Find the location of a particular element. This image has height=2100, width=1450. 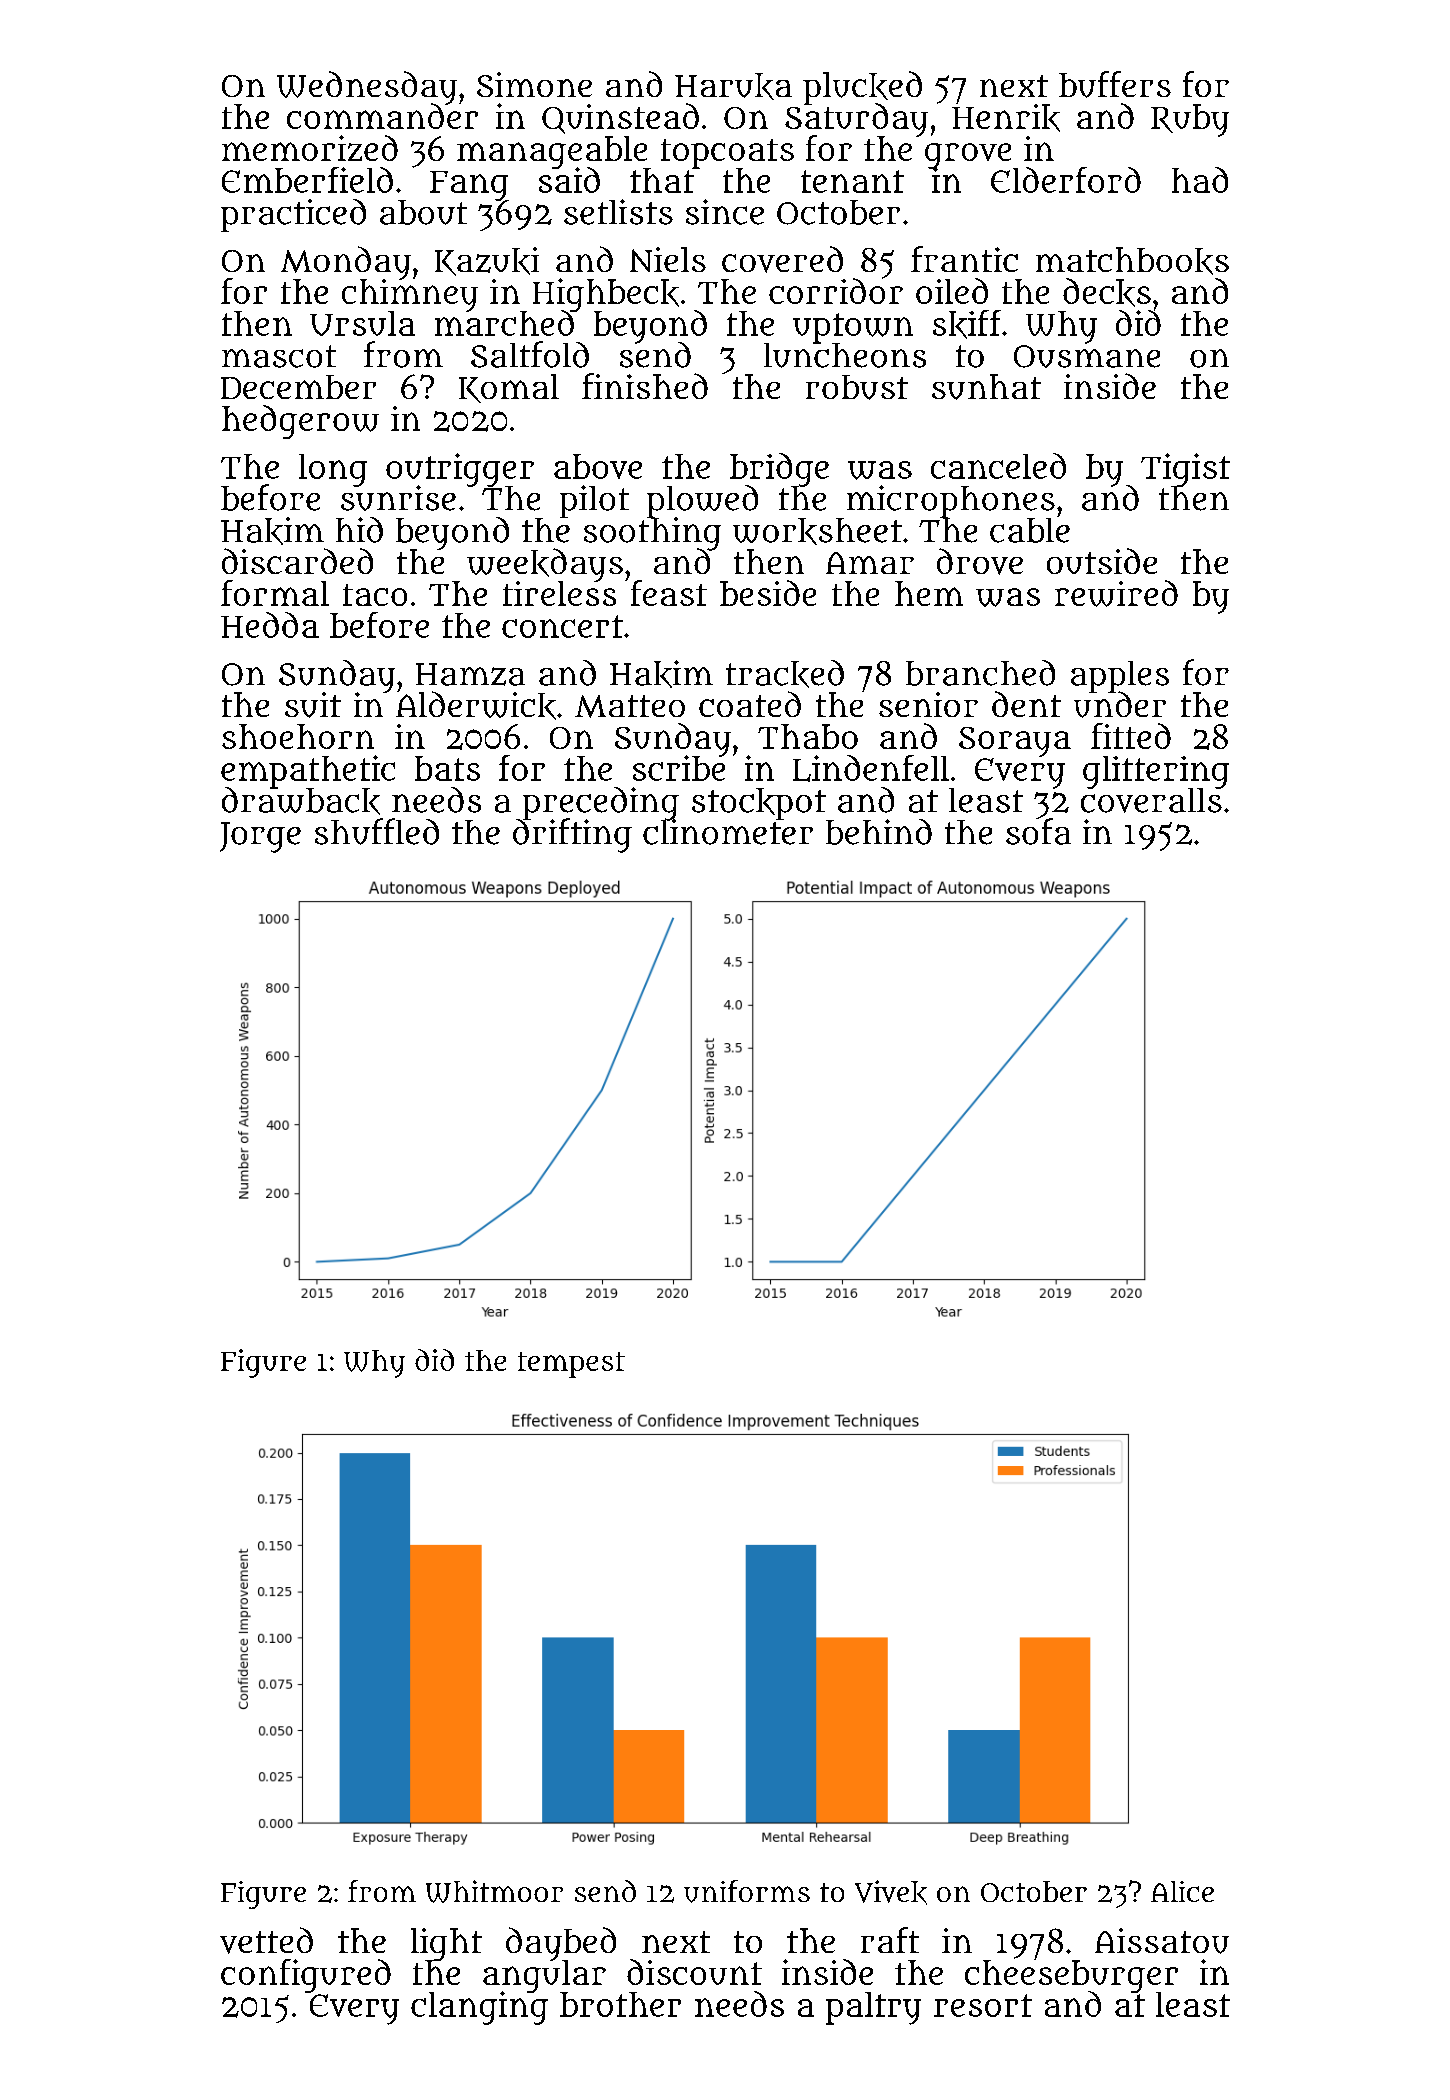

commander is located at coordinates (382, 116).
